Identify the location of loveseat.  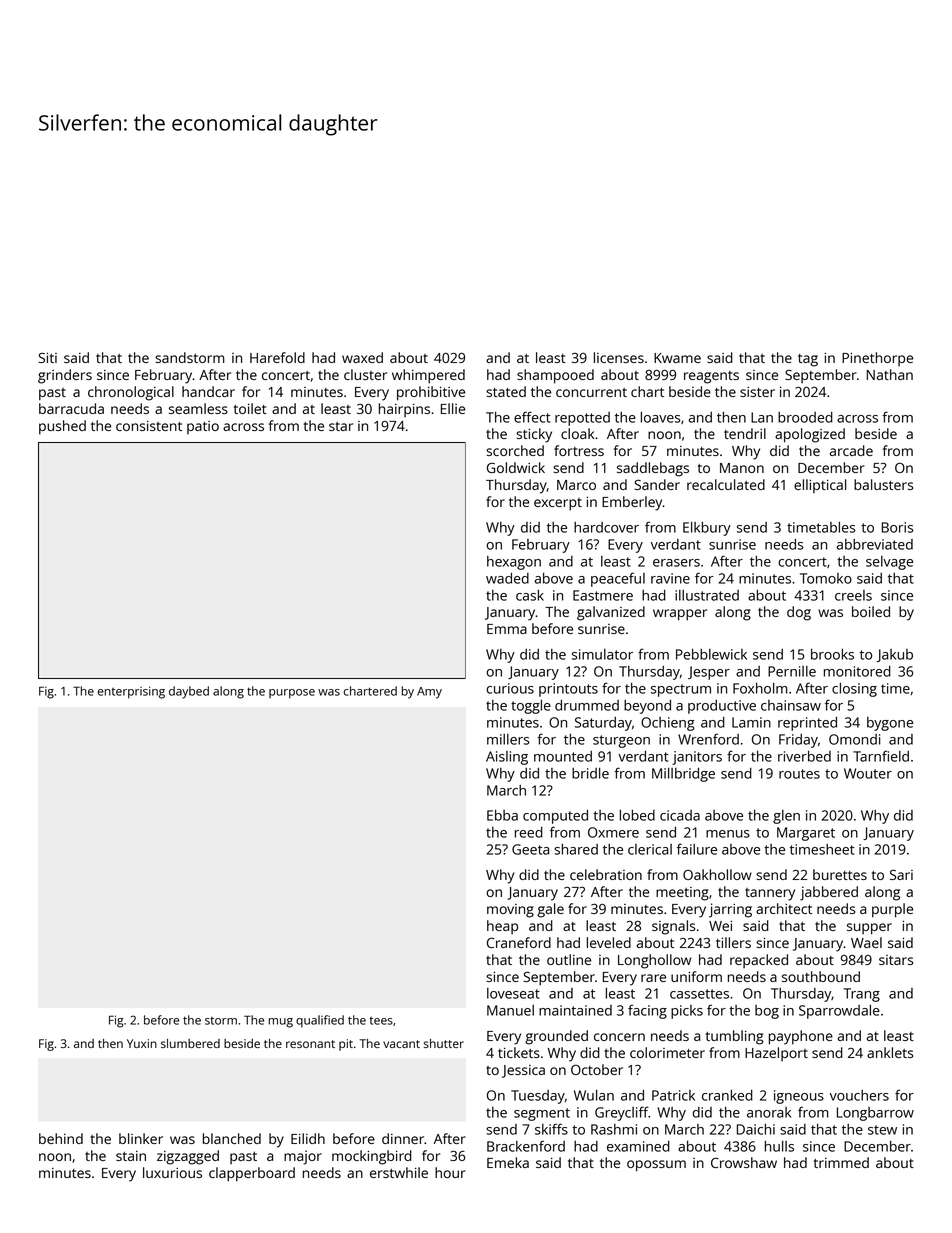
(513, 993).
